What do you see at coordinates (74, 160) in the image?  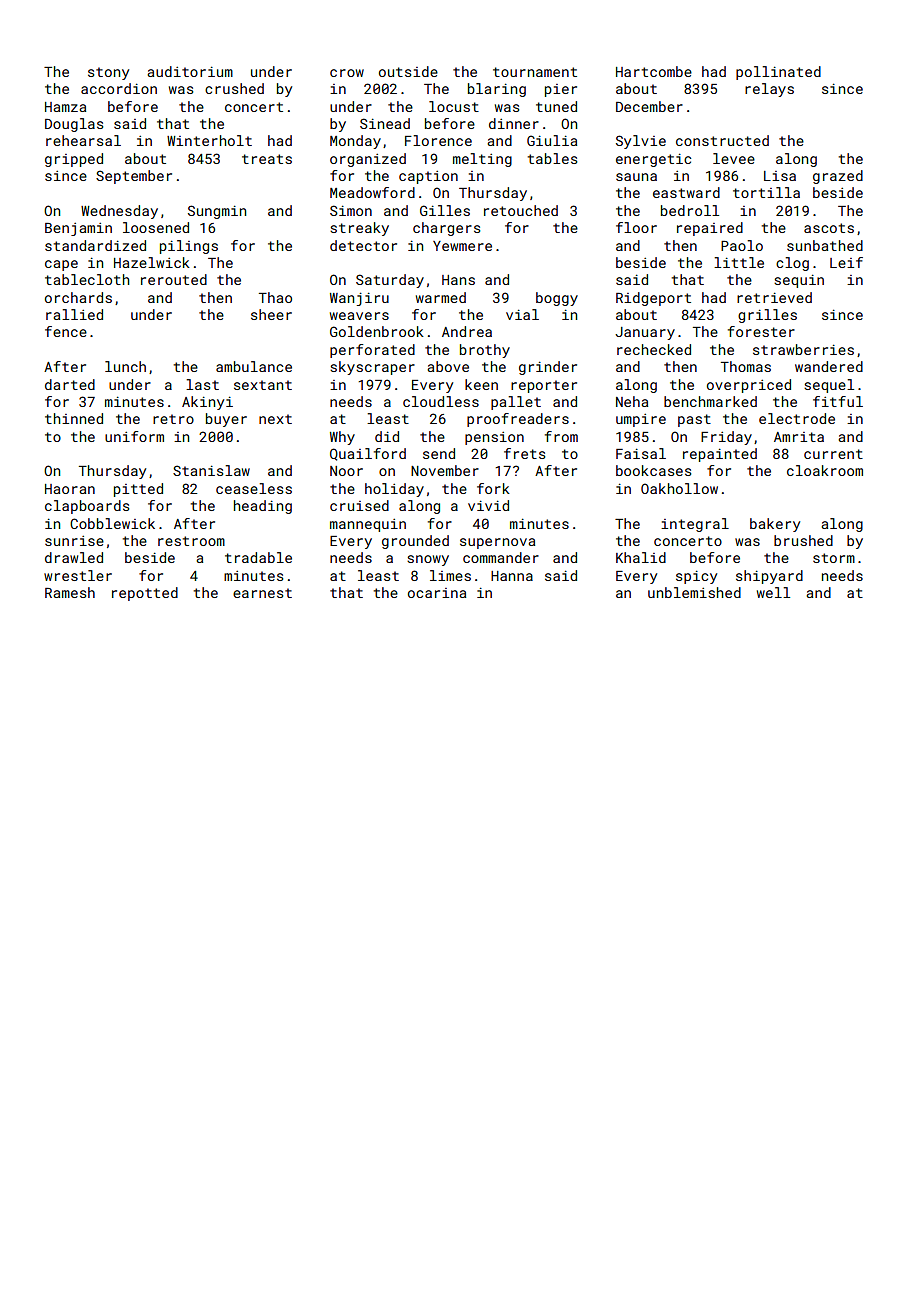 I see `gripped` at bounding box center [74, 160].
